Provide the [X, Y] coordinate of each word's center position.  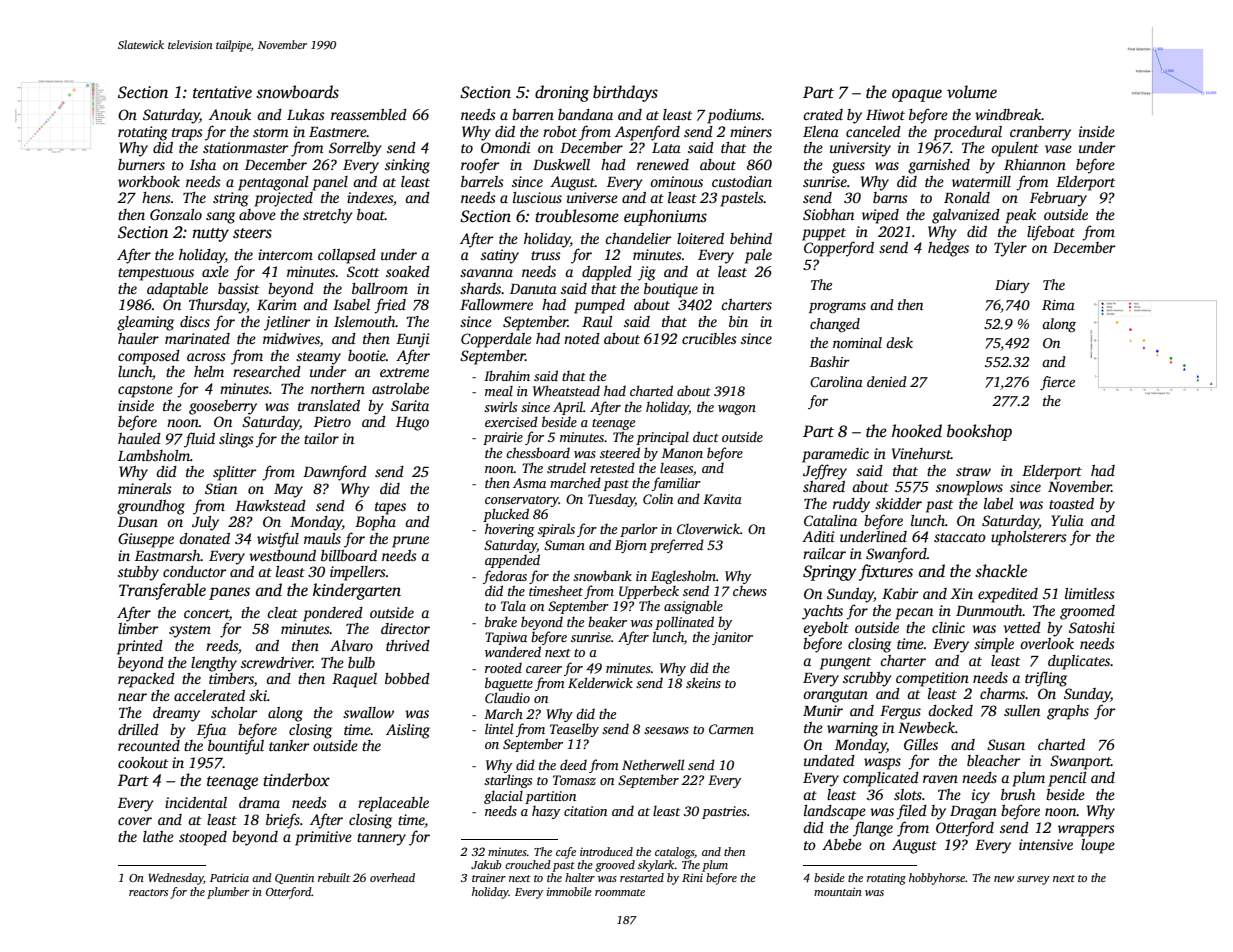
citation [585, 811]
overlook [1047, 643]
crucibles [709, 338]
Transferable [162, 591]
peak [1020, 216]
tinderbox [296, 780]
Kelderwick [600, 682]
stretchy [328, 216]
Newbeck [926, 727]
